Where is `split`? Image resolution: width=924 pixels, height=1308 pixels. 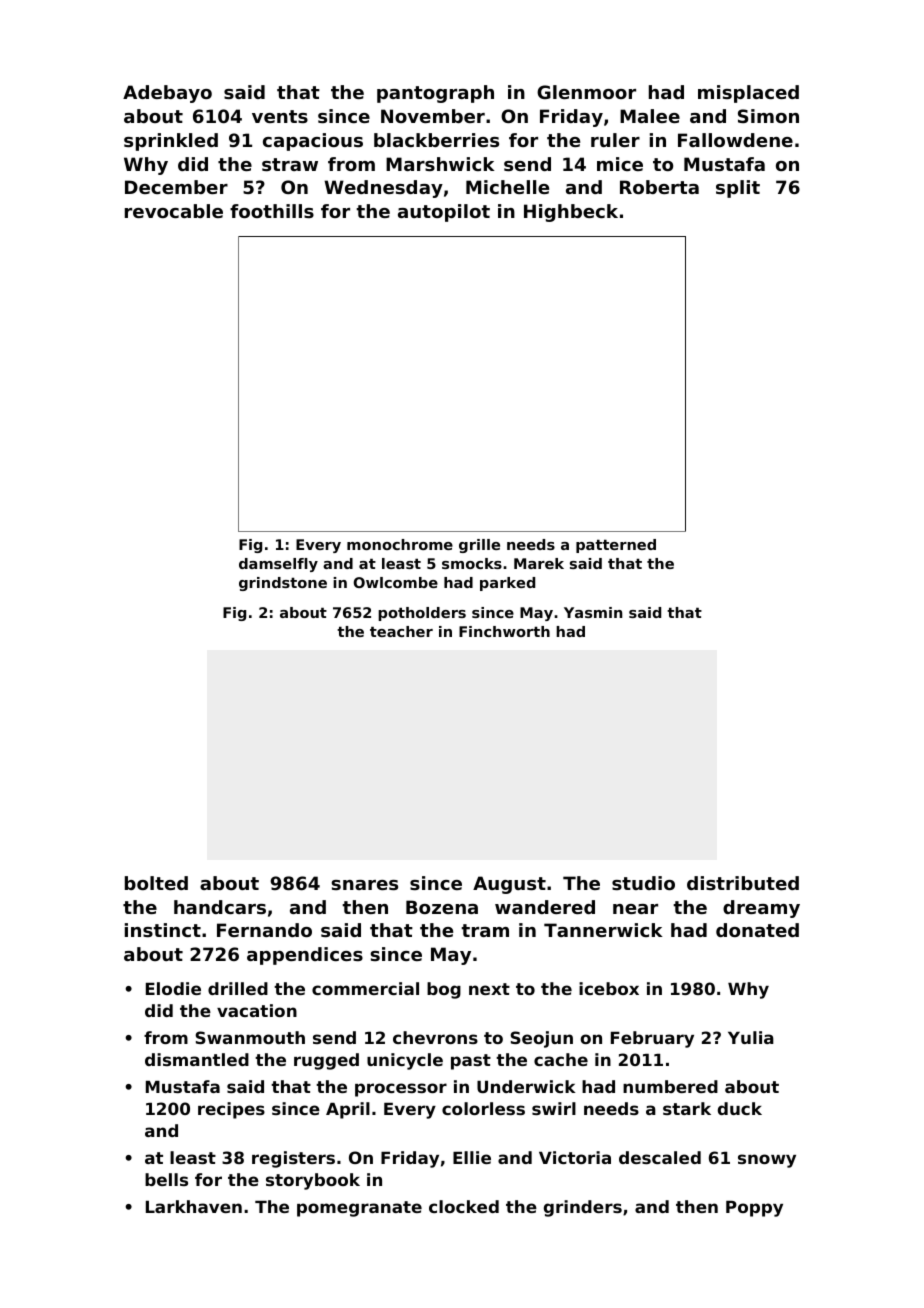
split is located at coordinates (738, 189).
